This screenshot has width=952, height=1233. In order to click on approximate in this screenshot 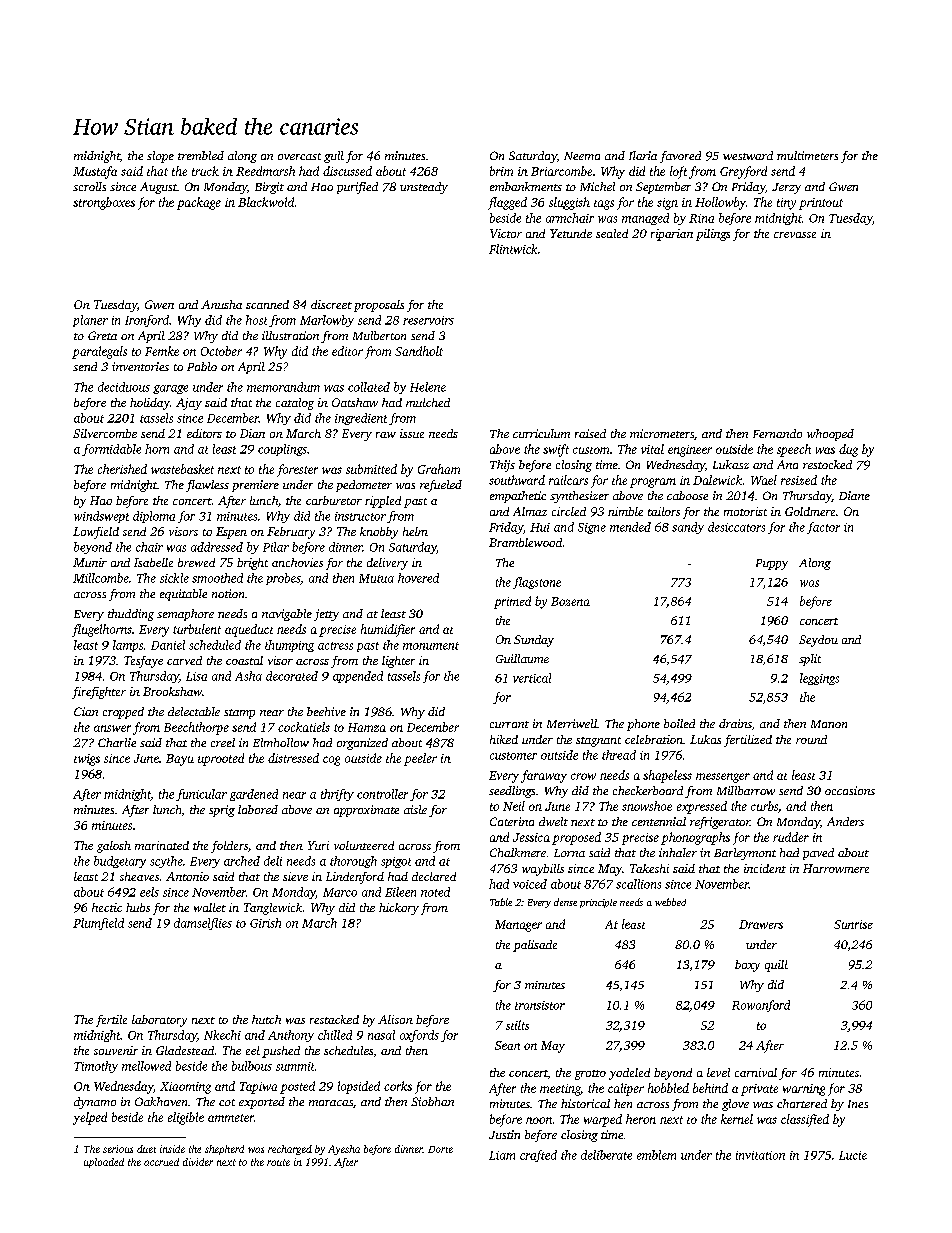, I will do `click(366, 811)`.
